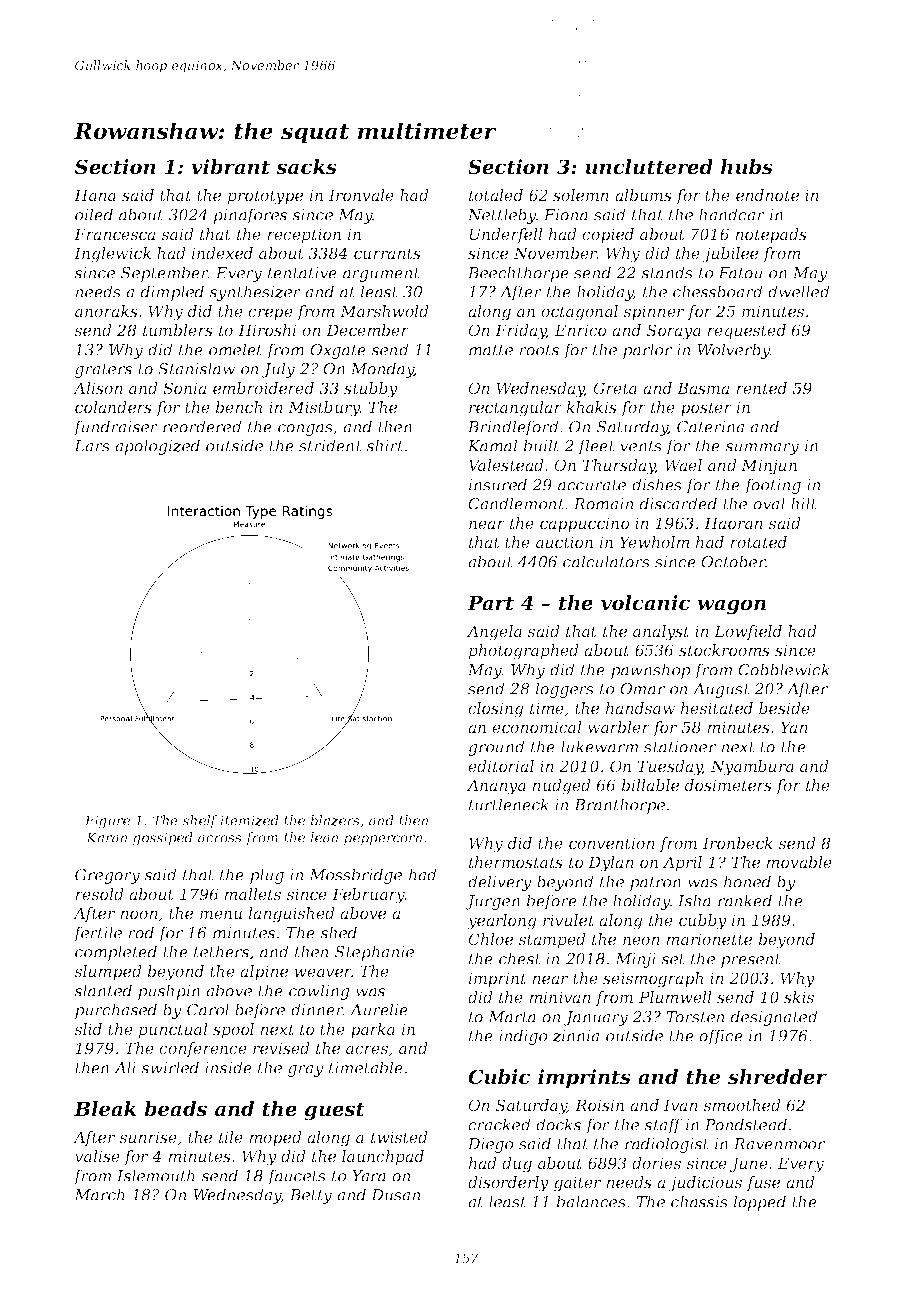 The image size is (908, 1316). Describe the element at coordinates (680, 747) in the screenshot. I see `stationer` at that location.
